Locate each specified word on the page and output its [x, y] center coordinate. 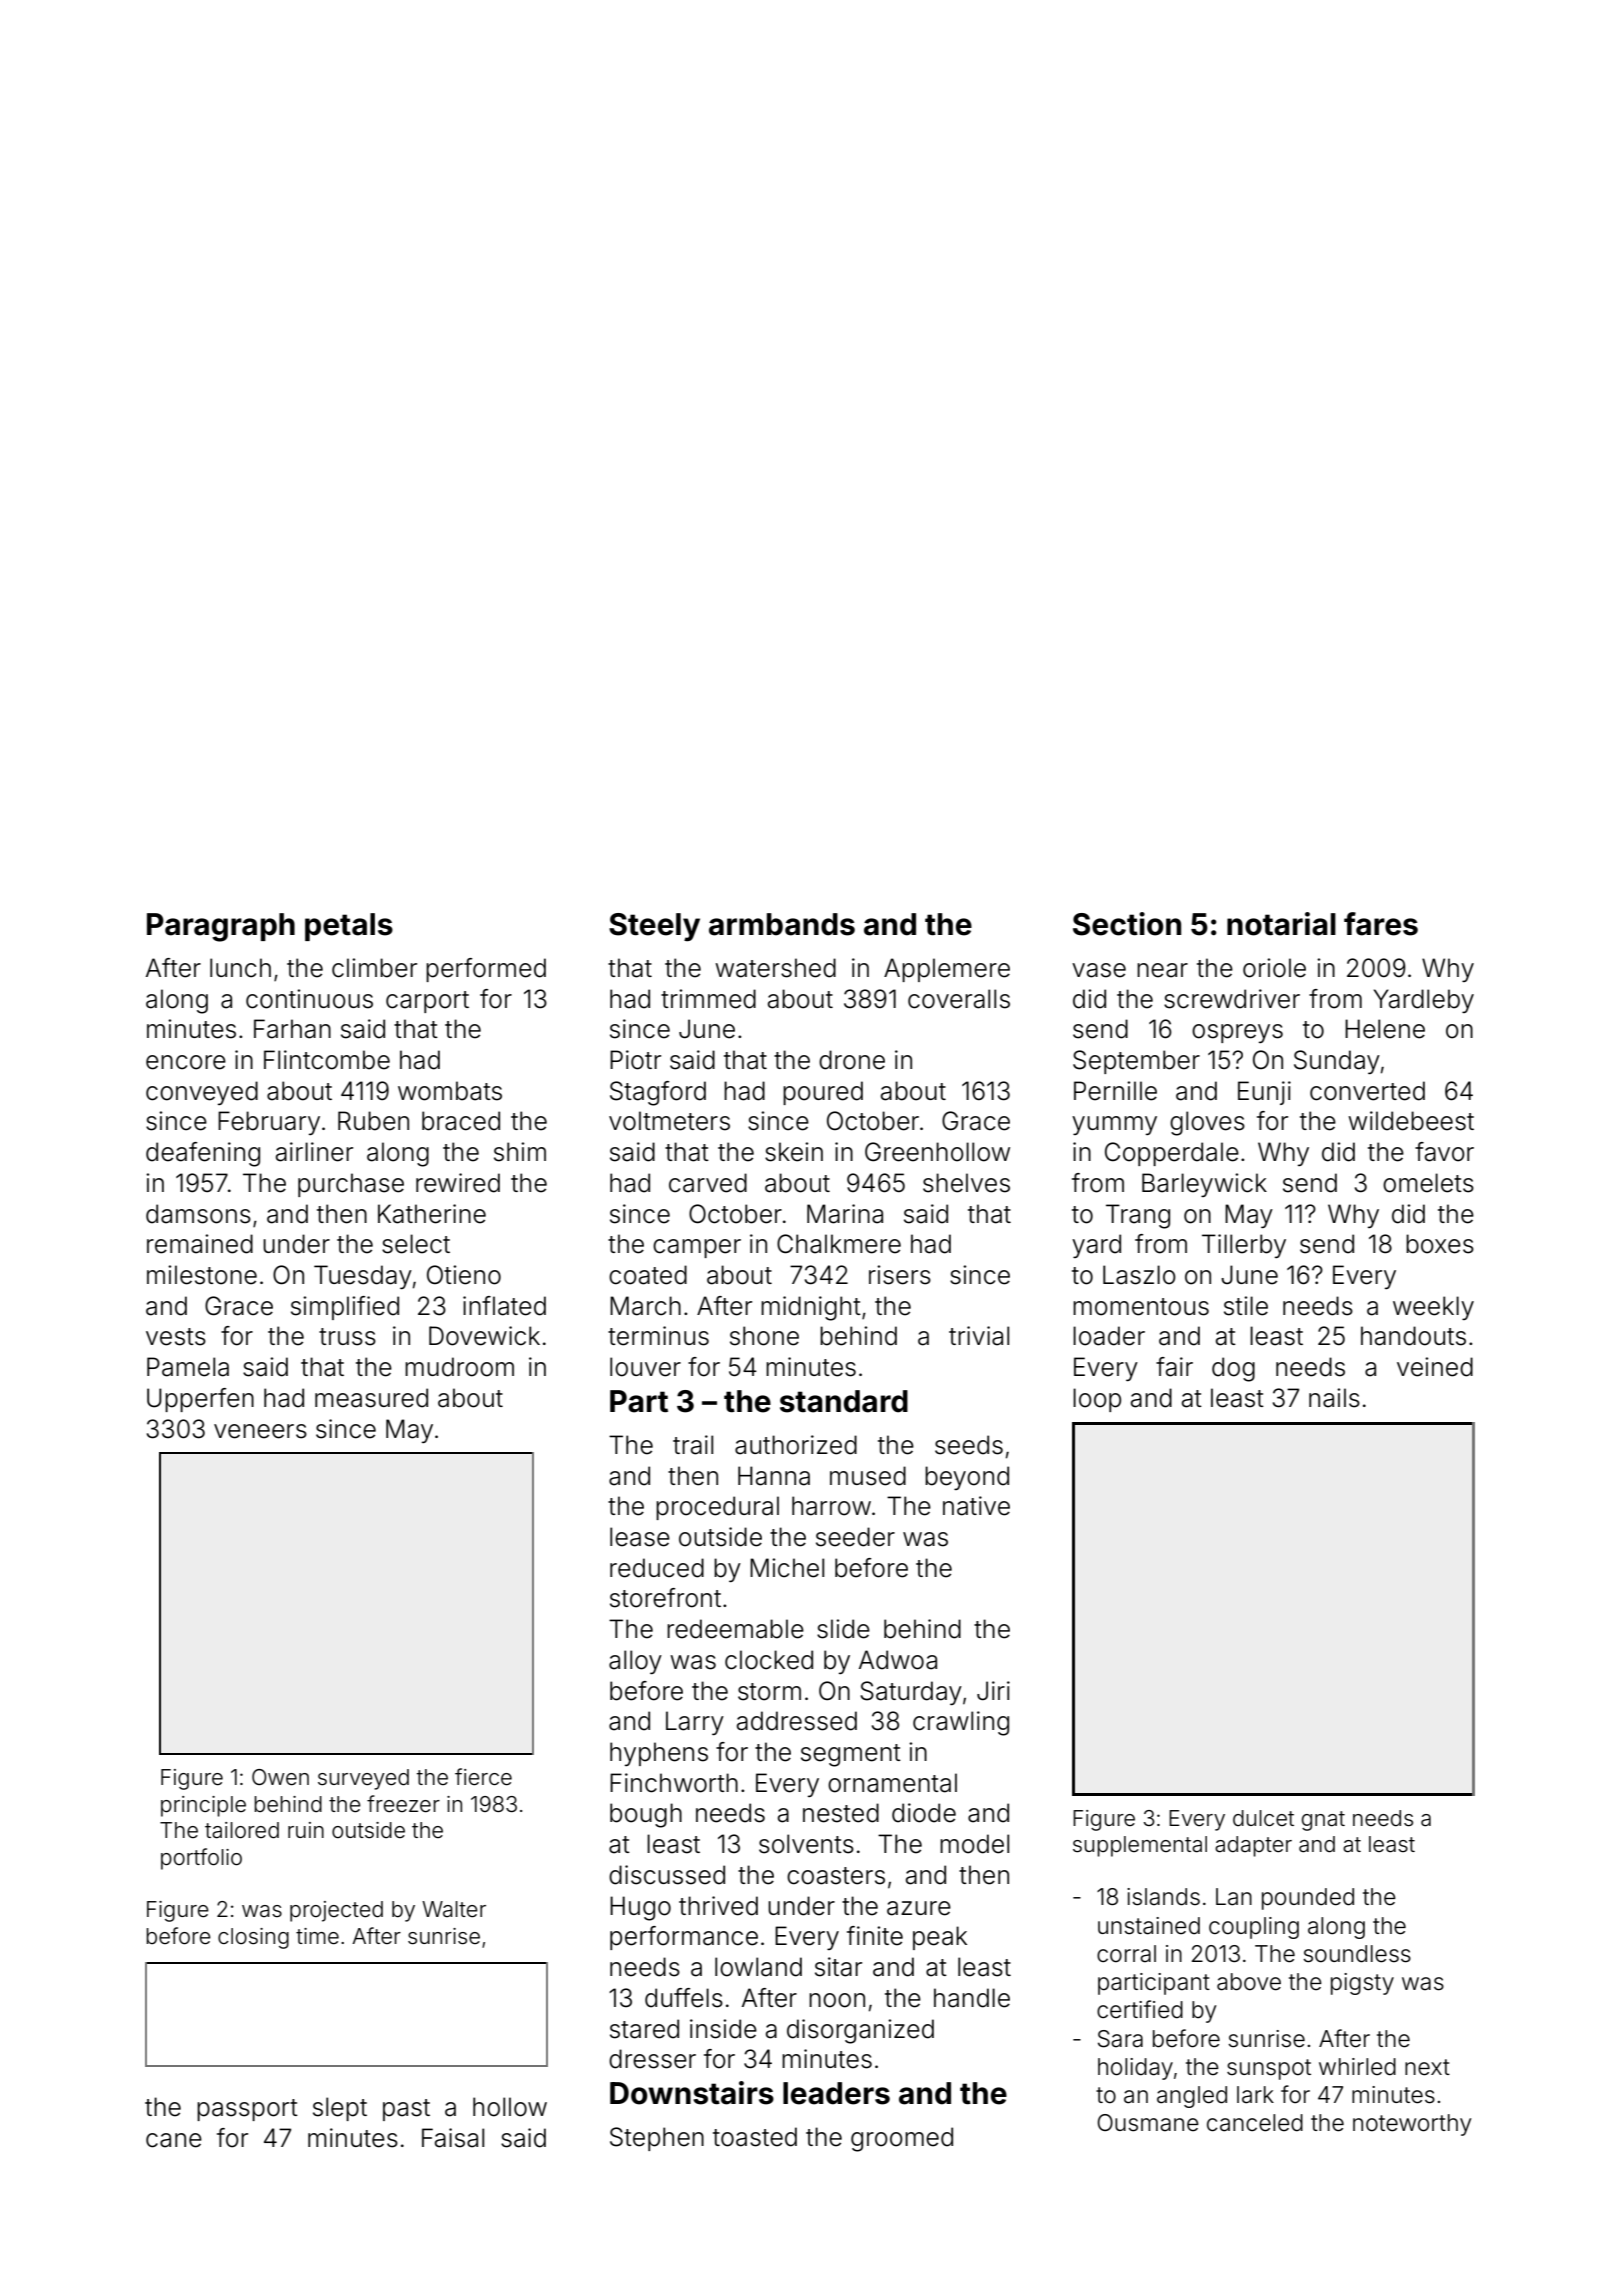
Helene [1385, 1029]
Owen [280, 1777]
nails [1334, 1398]
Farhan [292, 1029]
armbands [782, 924]
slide [843, 1629]
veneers [260, 1431]
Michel [787, 1568]
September [1136, 1062]
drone [852, 1060]
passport [247, 2110]
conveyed [202, 1093]
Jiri [993, 1691]
